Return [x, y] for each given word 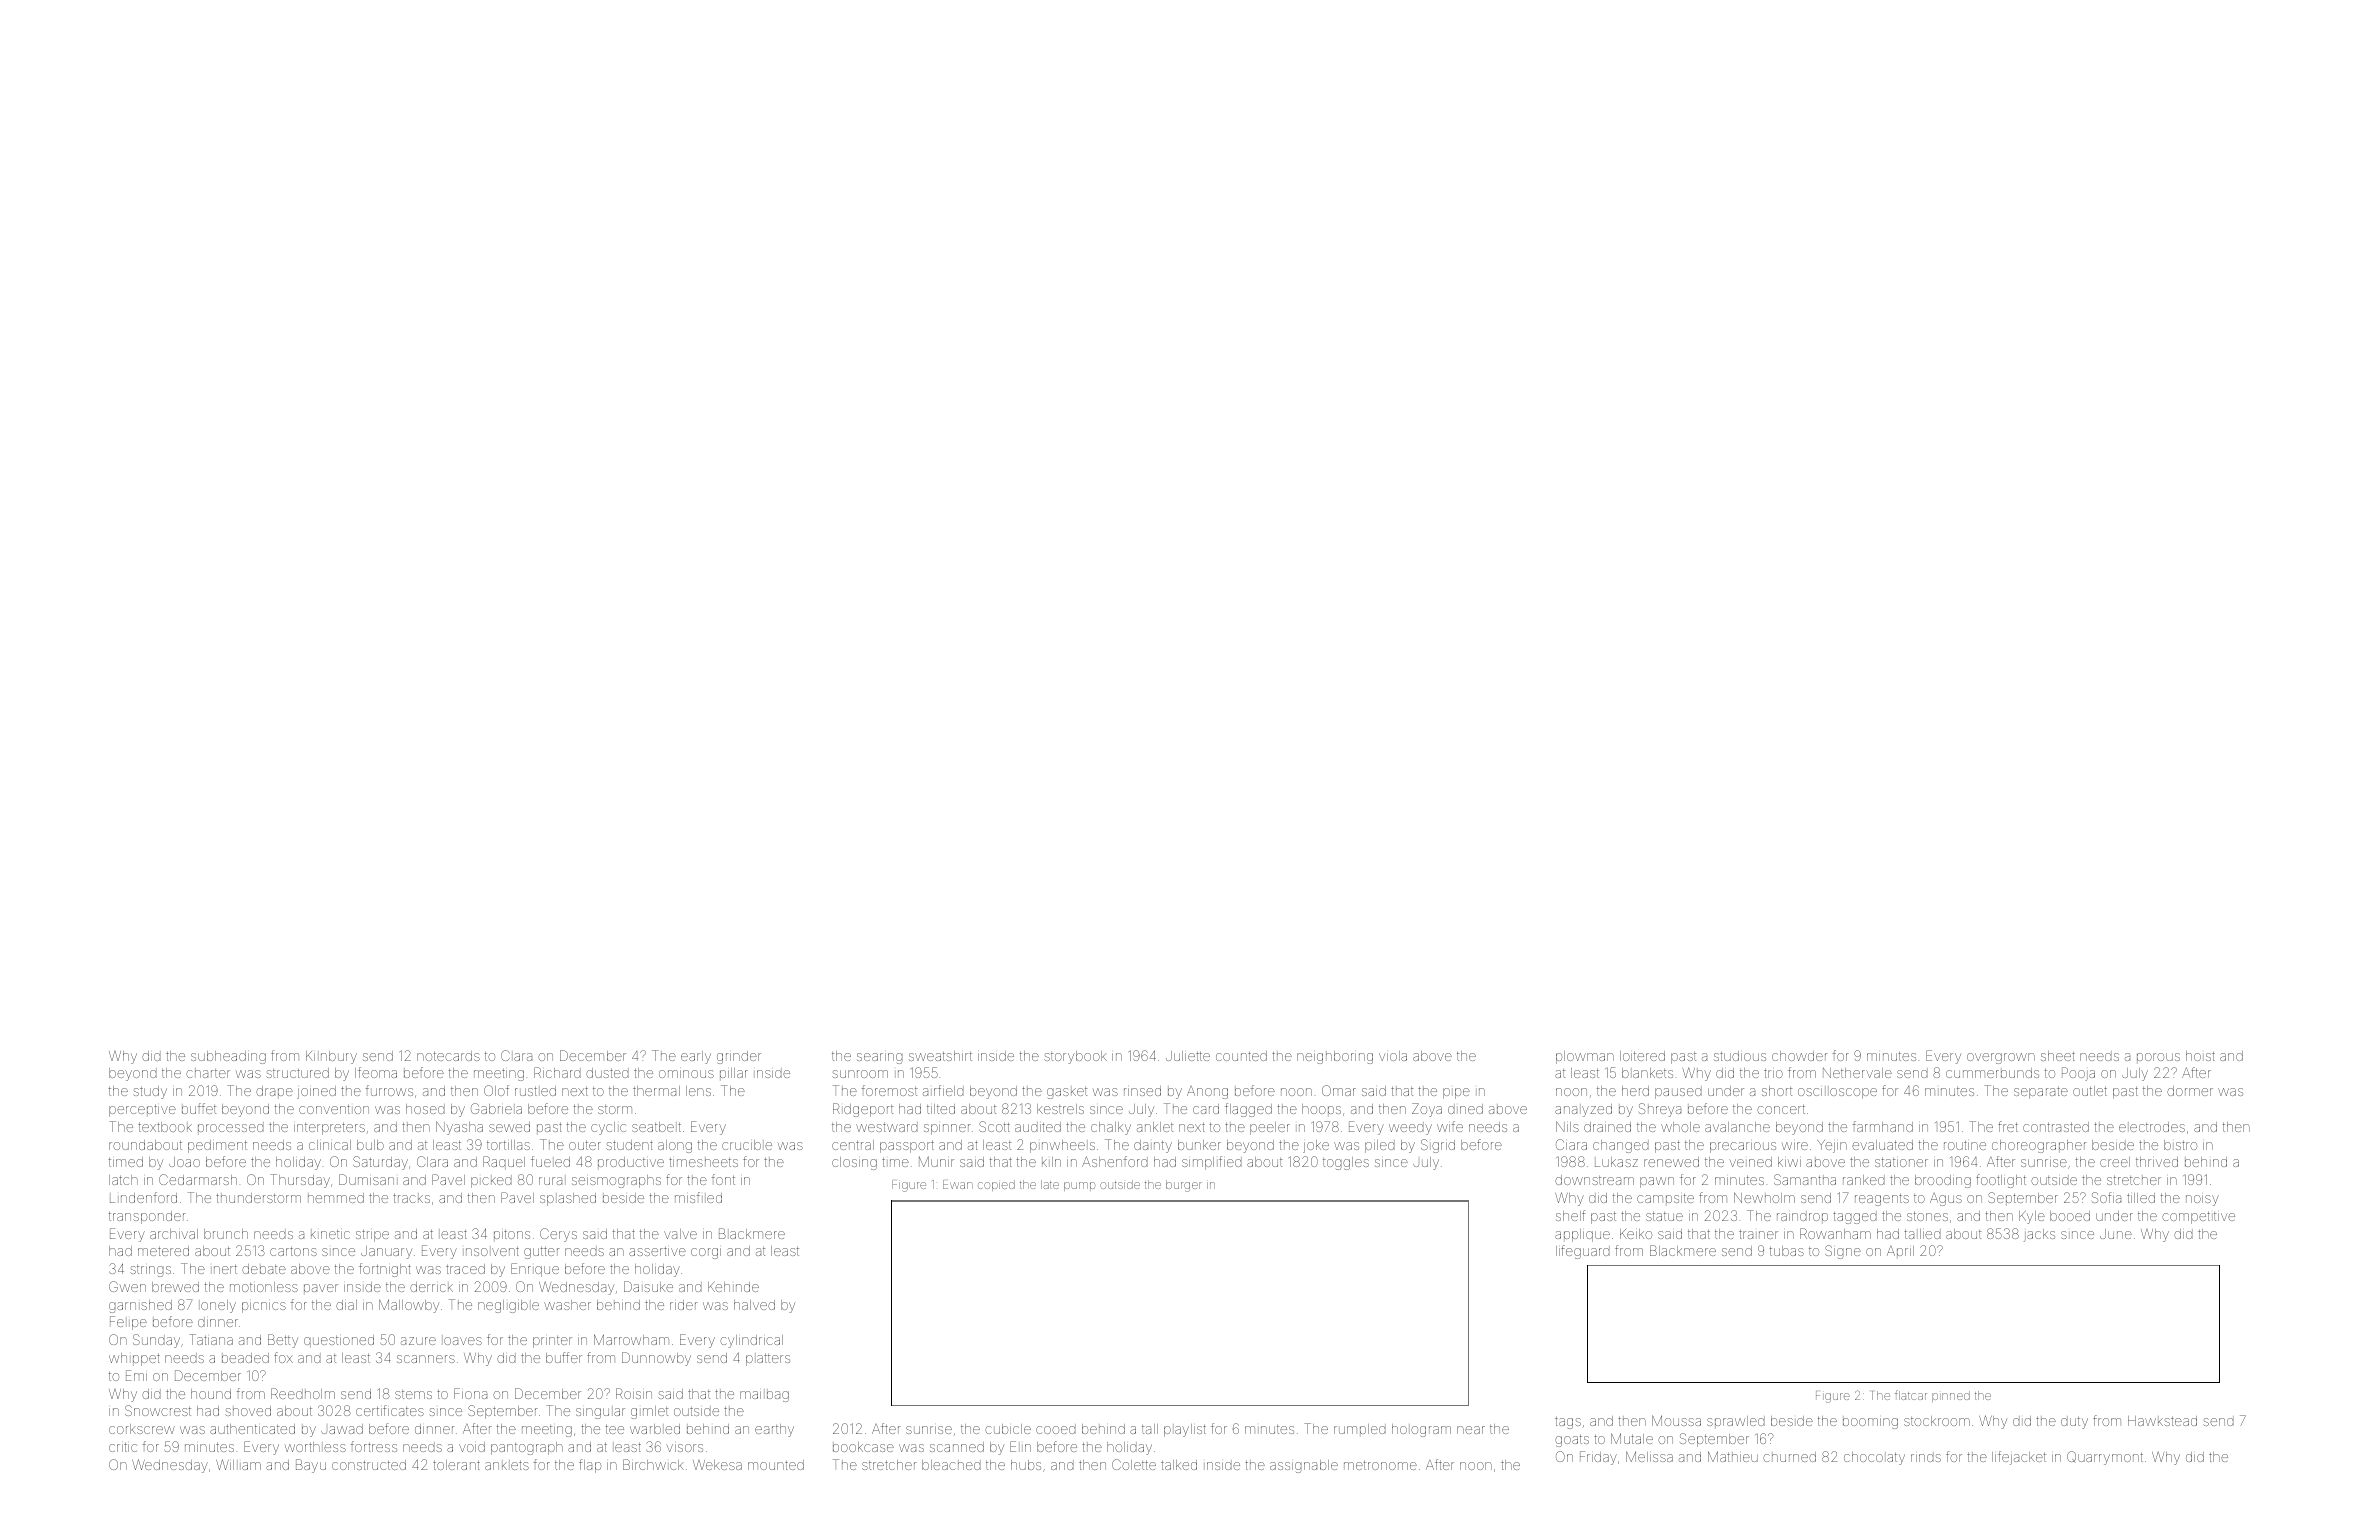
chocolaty [1874, 1458]
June [2116, 1234]
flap [590, 1466]
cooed [1056, 1429]
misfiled [698, 1197]
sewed [509, 1127]
